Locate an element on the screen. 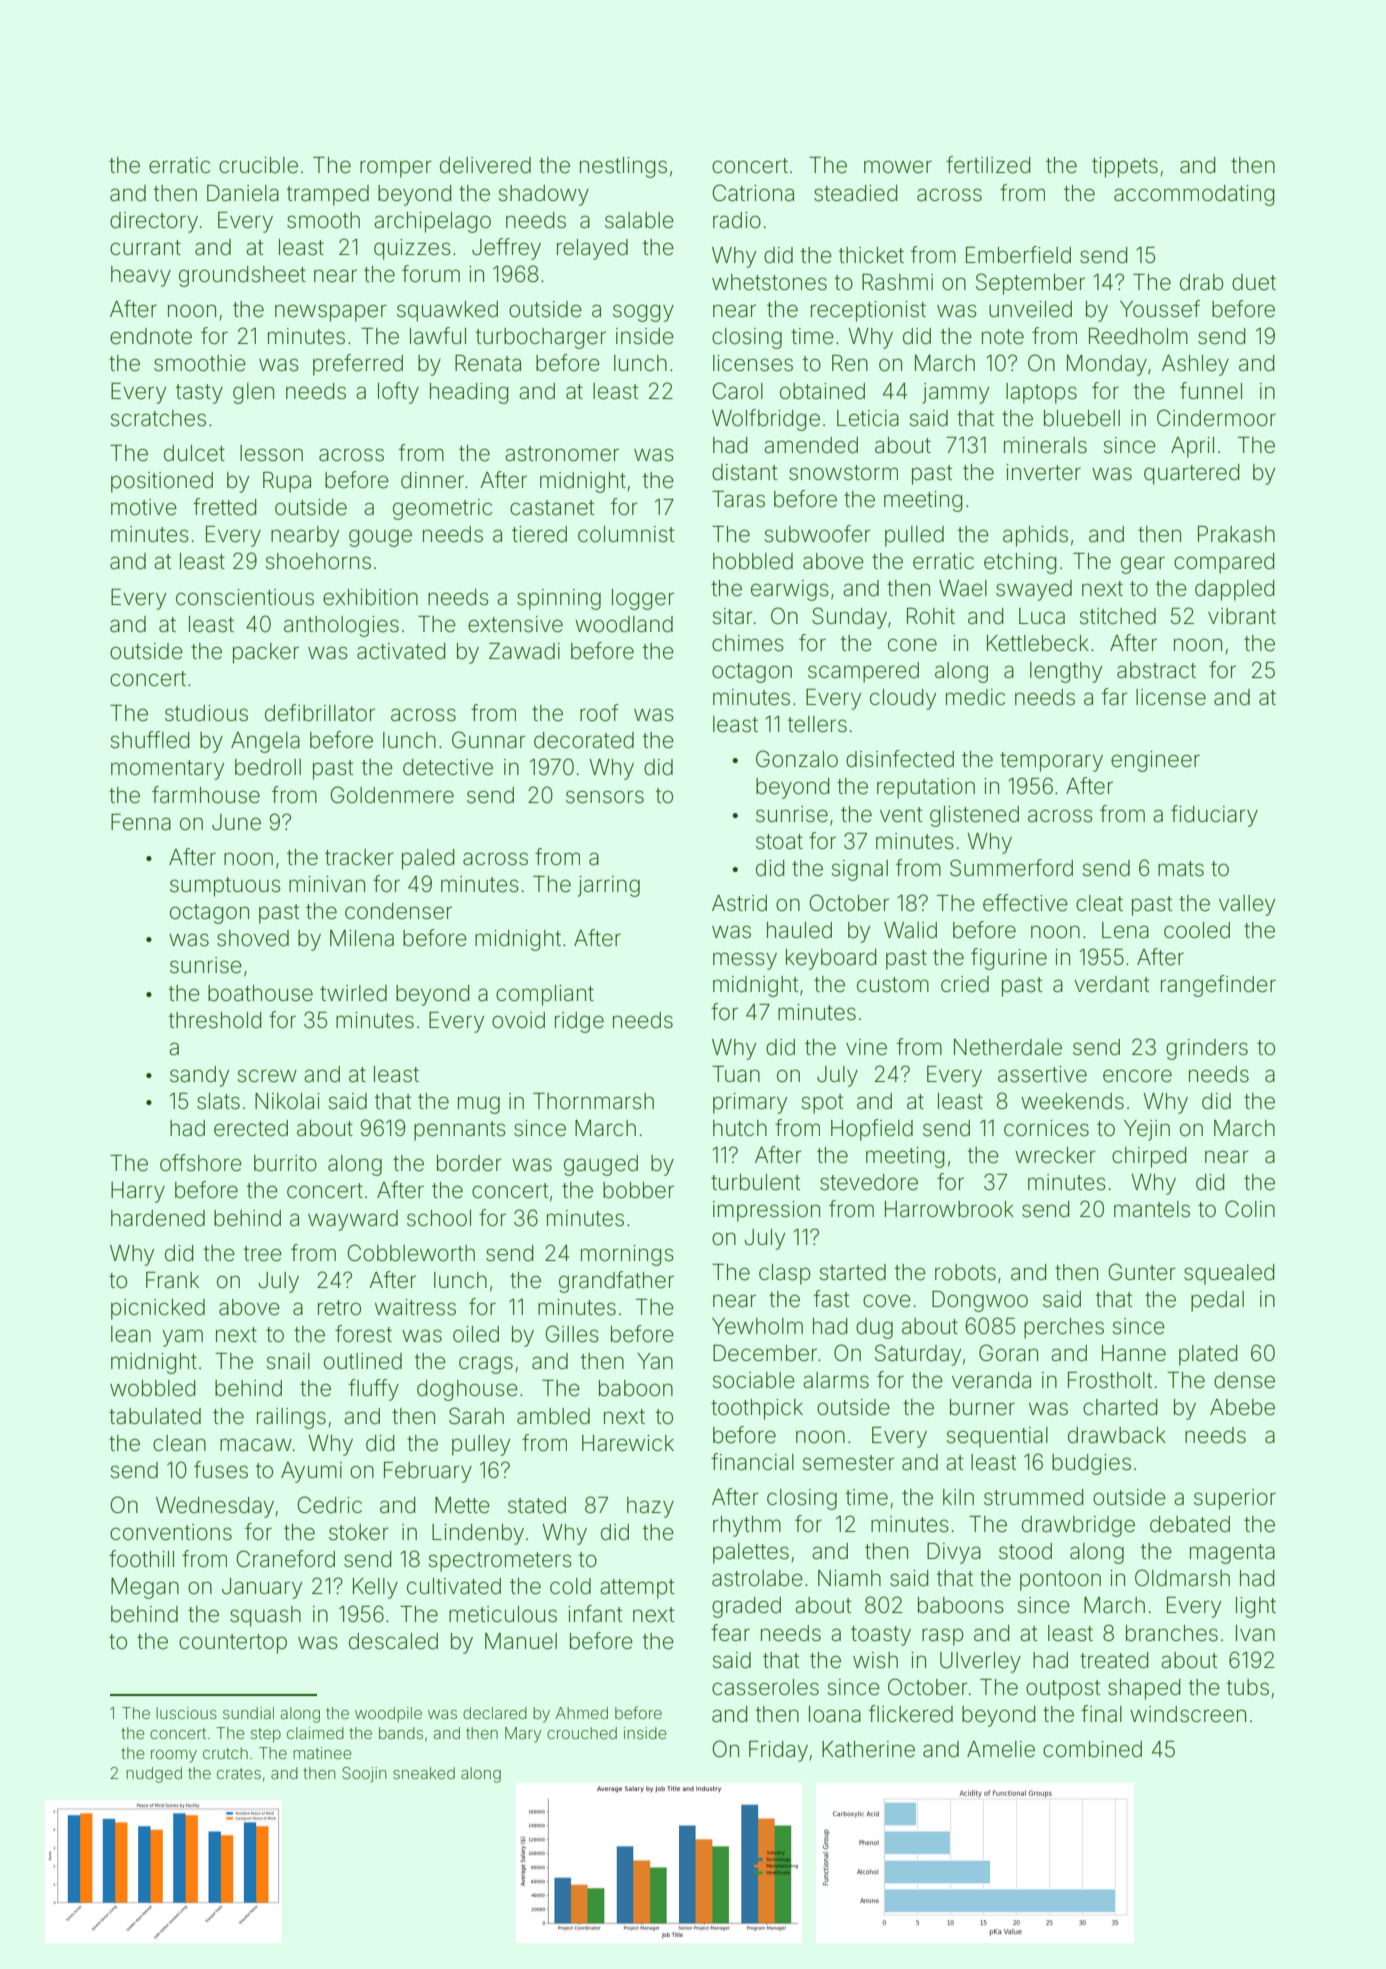 The width and height of the screenshot is (1386, 1969). shoved is located at coordinates (253, 938).
